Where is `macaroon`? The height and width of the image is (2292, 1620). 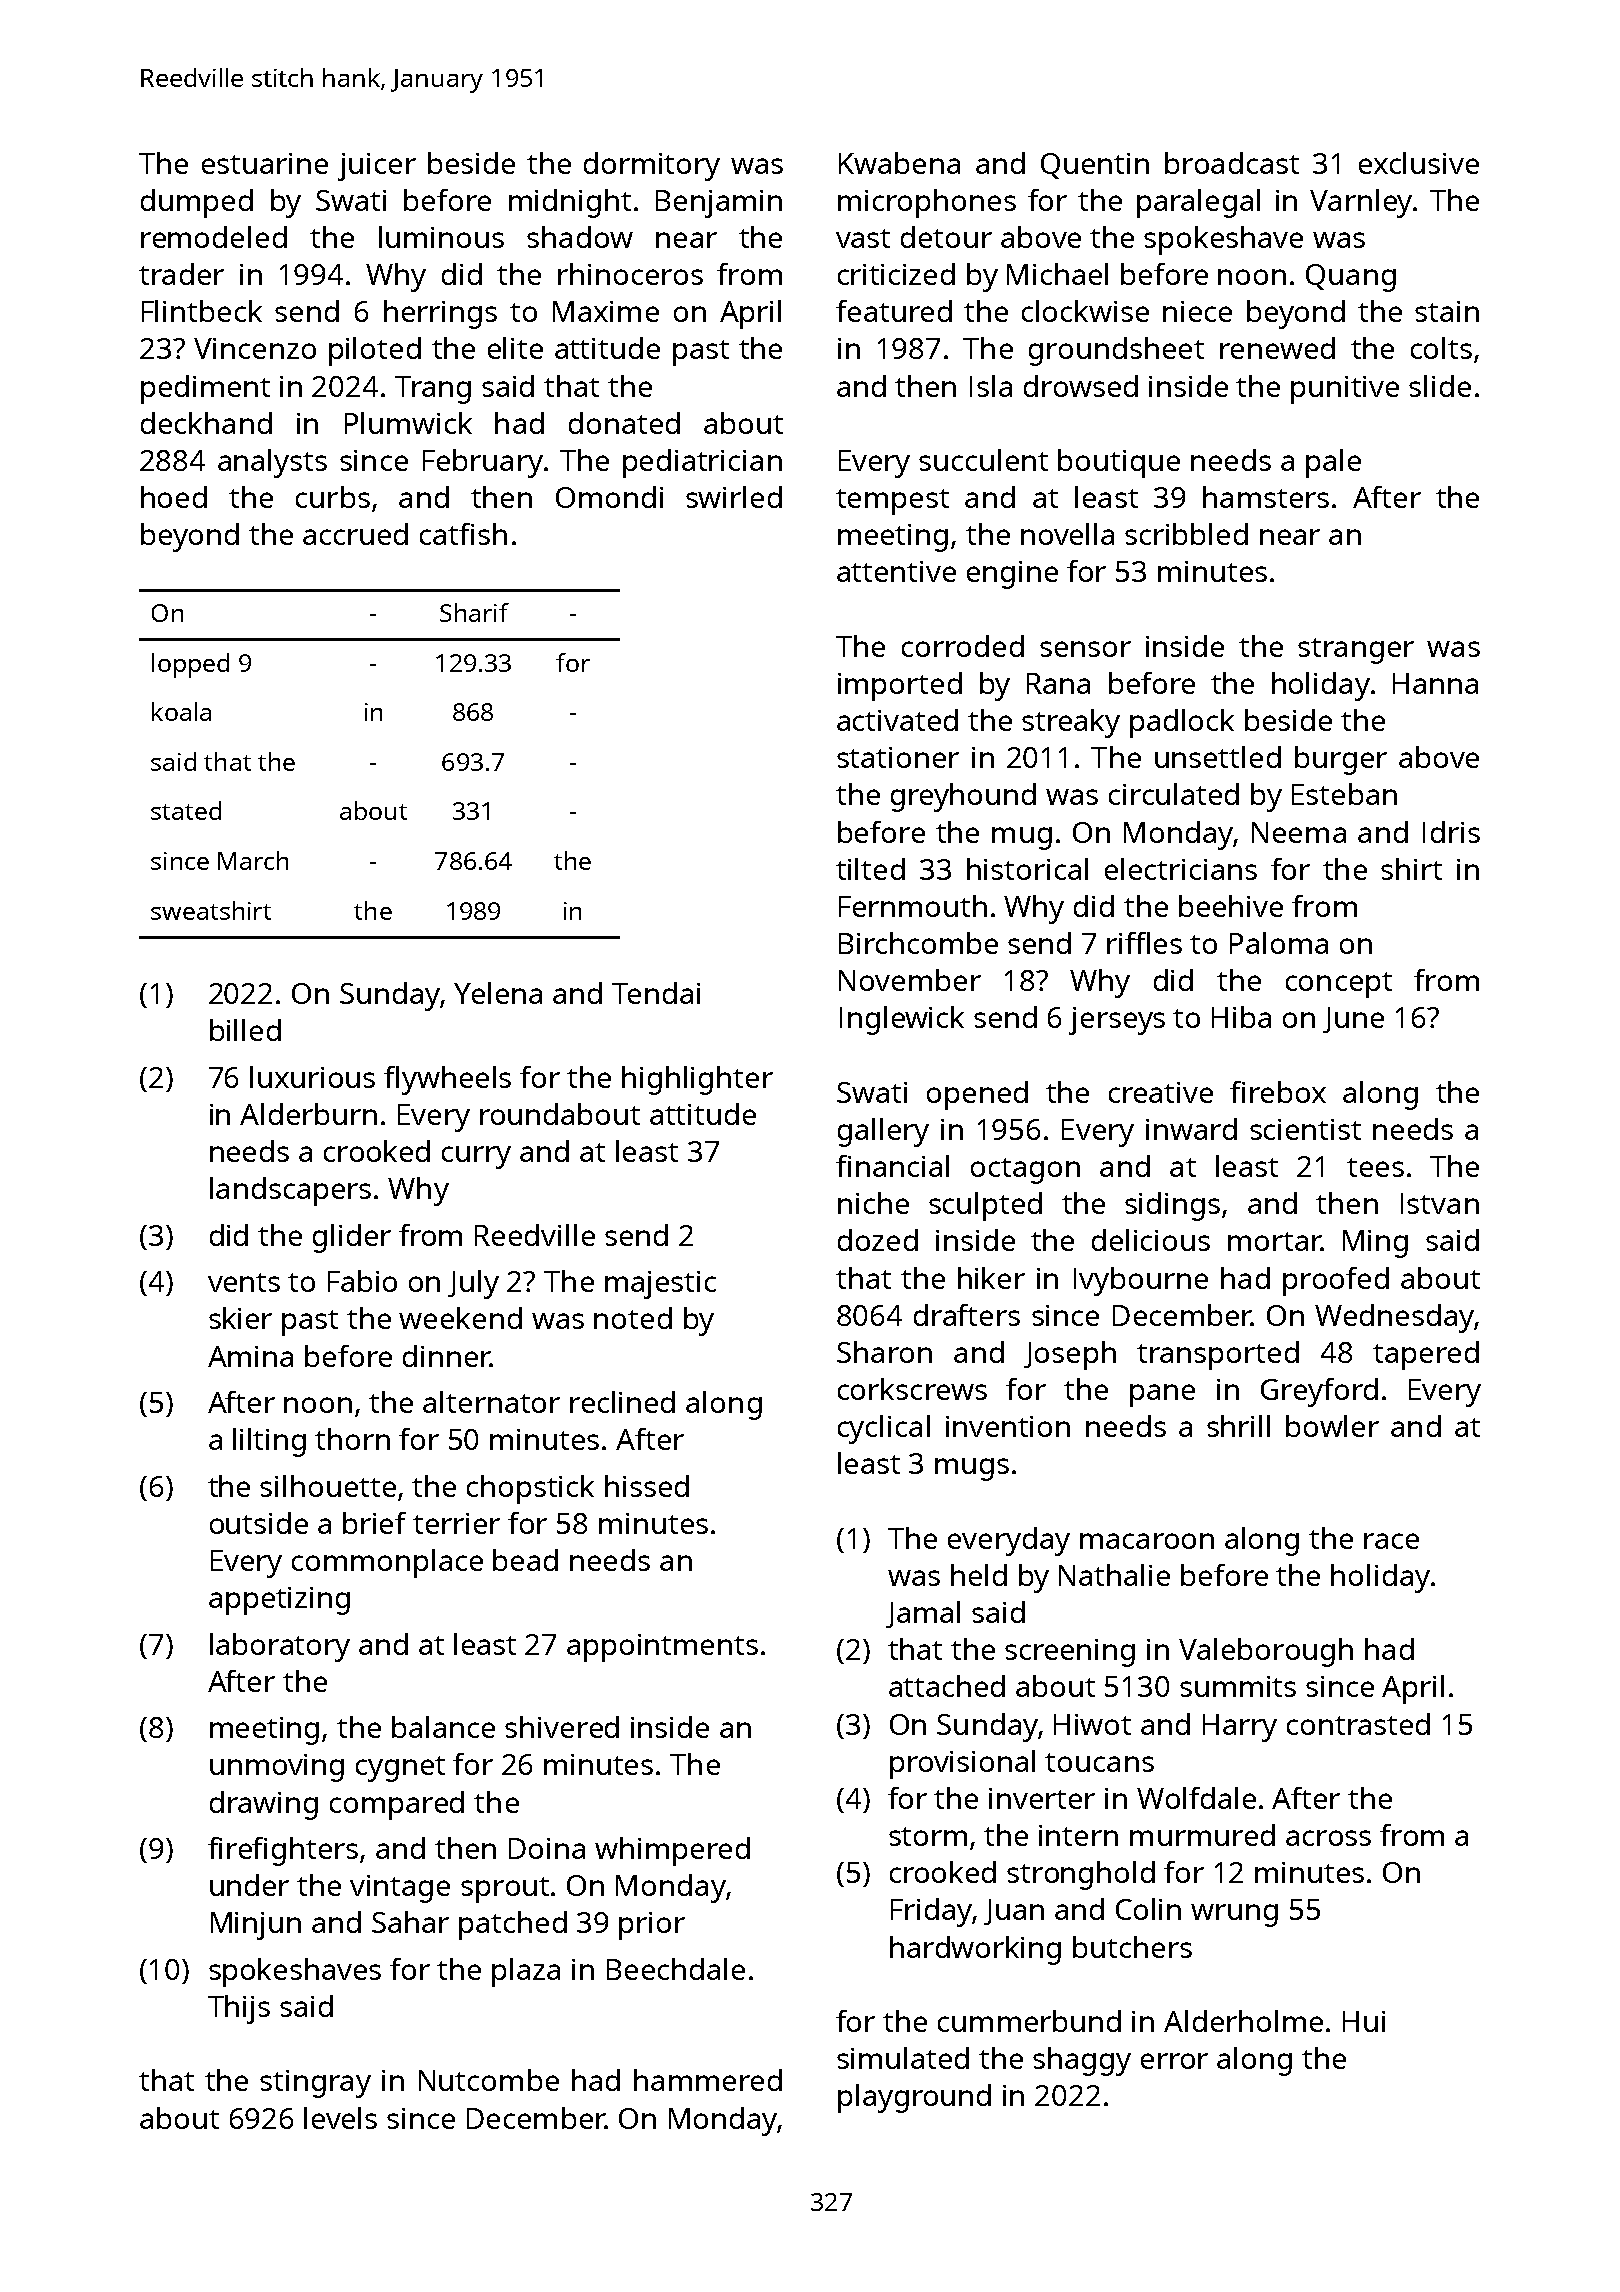 macaroon is located at coordinates (1147, 1541).
